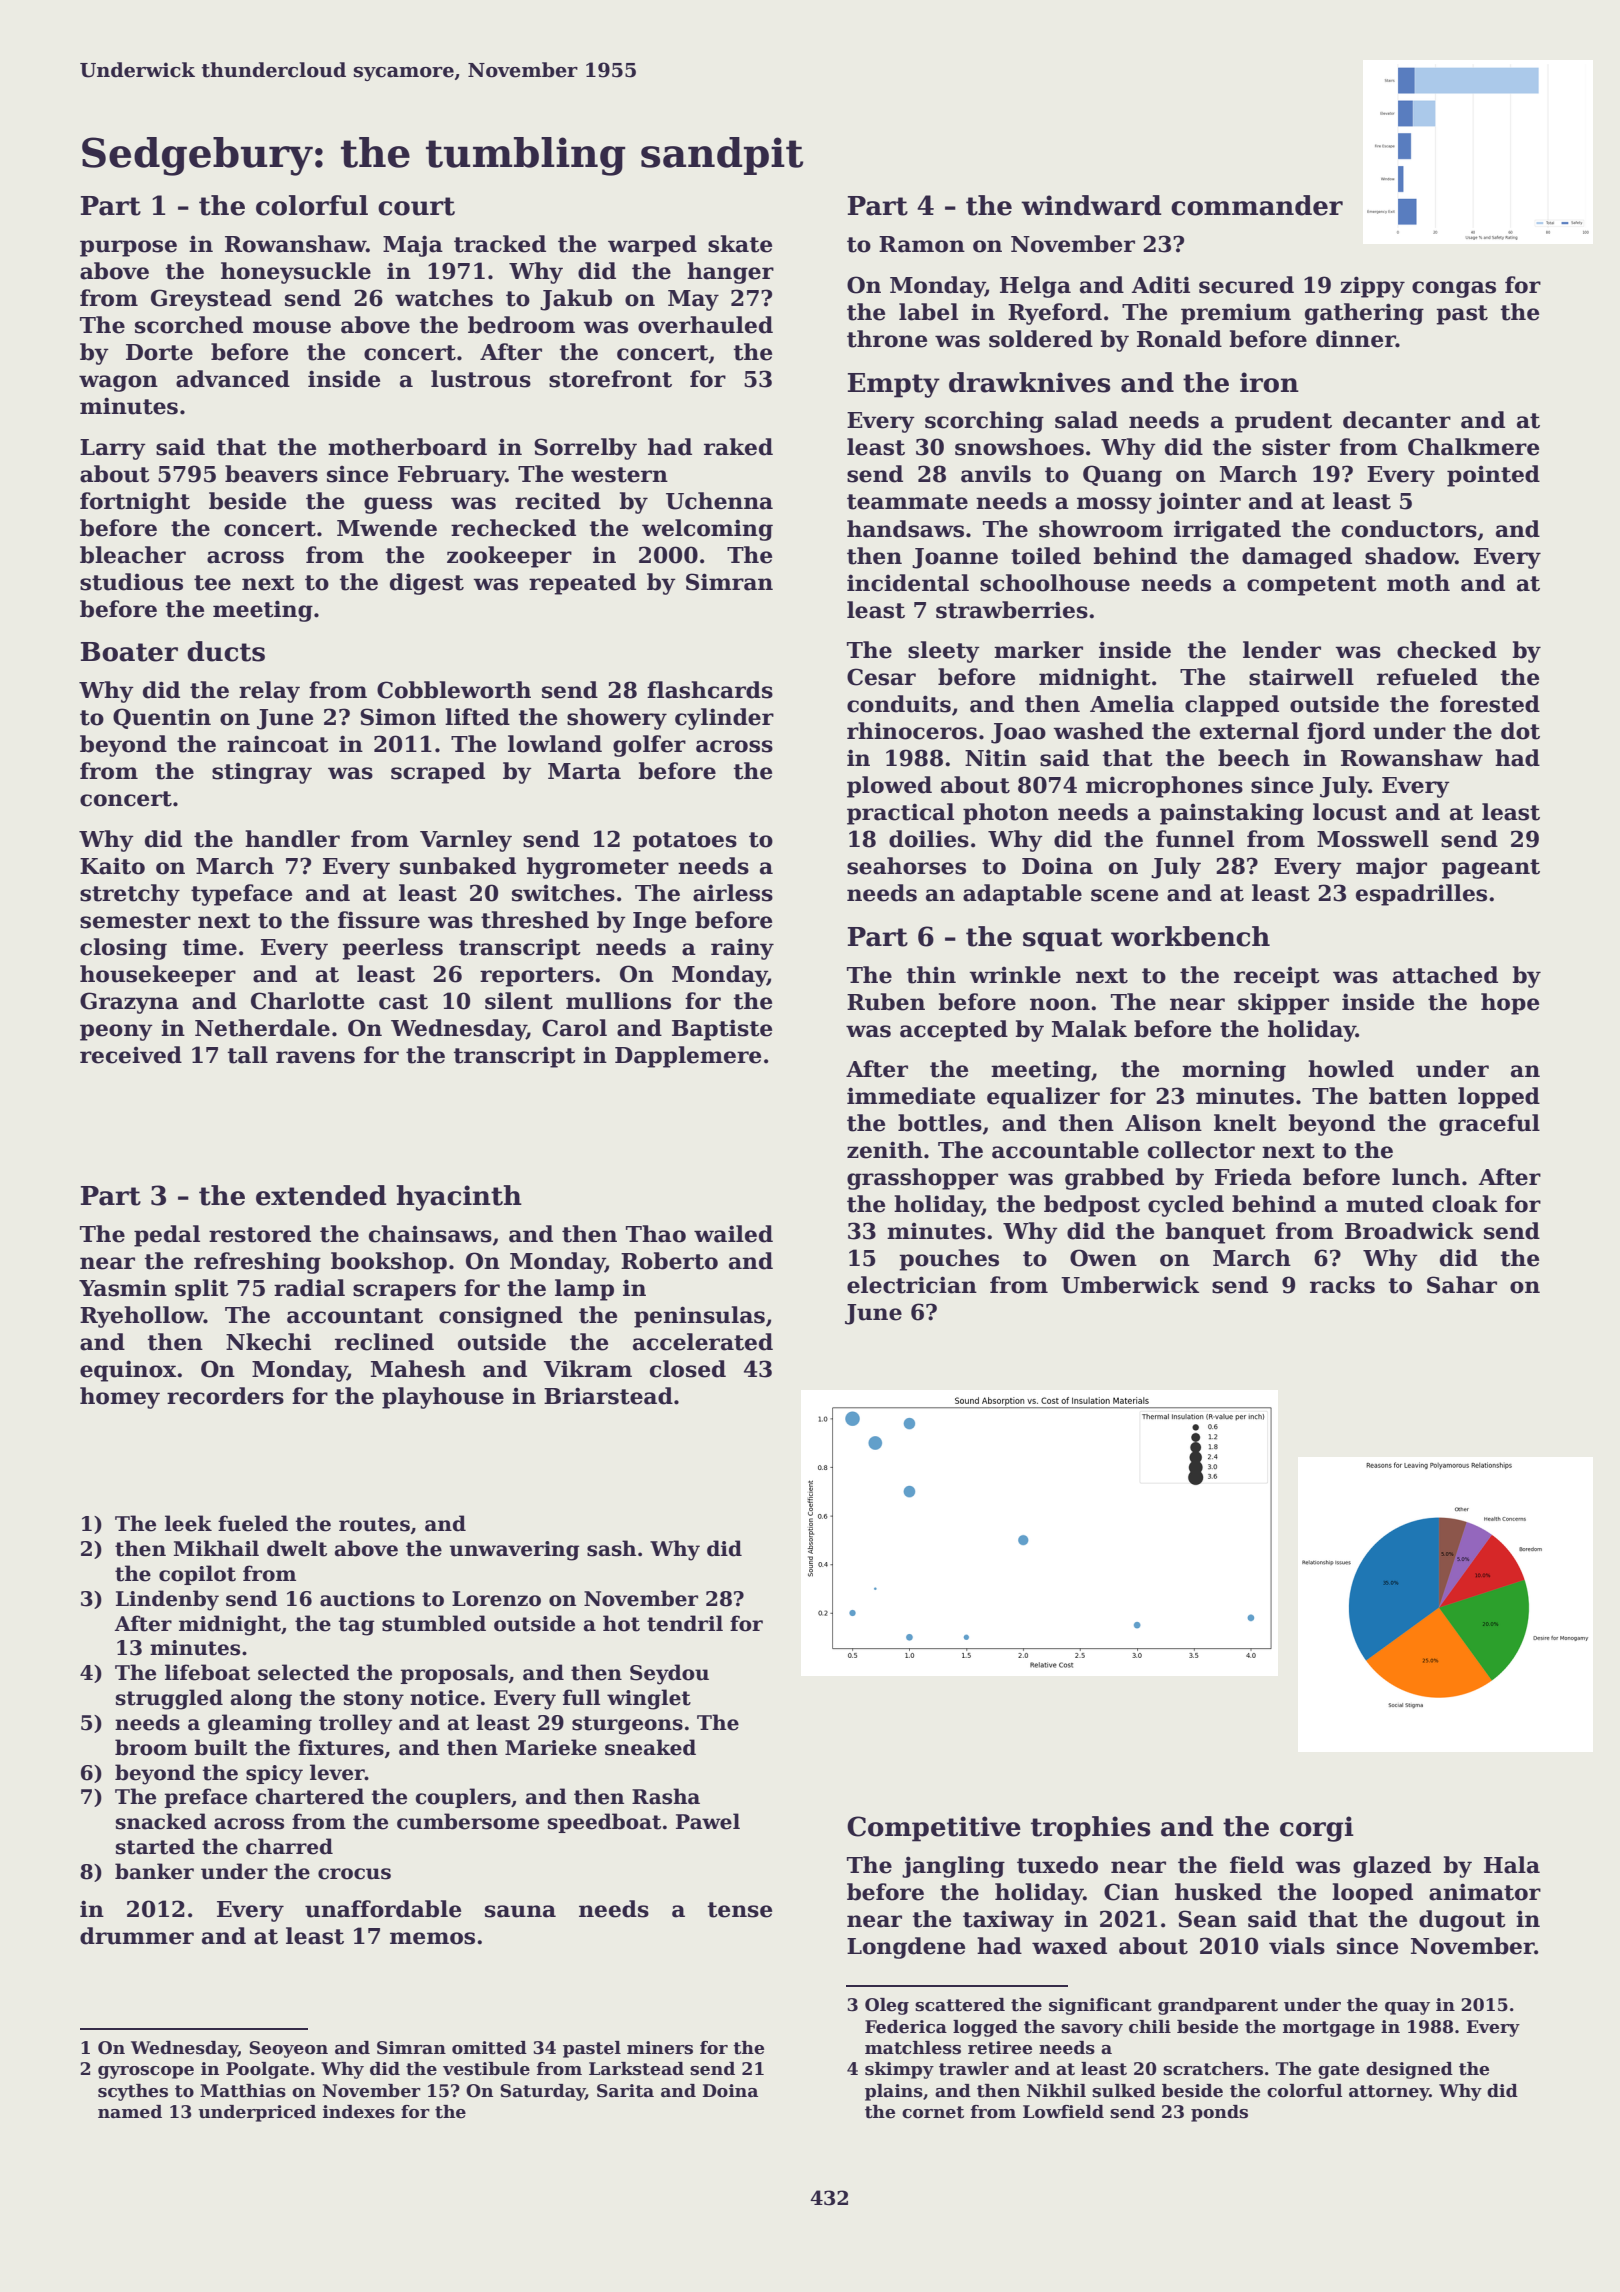 This screenshot has height=2292, width=1620. What do you see at coordinates (133, 2092) in the screenshot?
I see `scythes` at bounding box center [133, 2092].
